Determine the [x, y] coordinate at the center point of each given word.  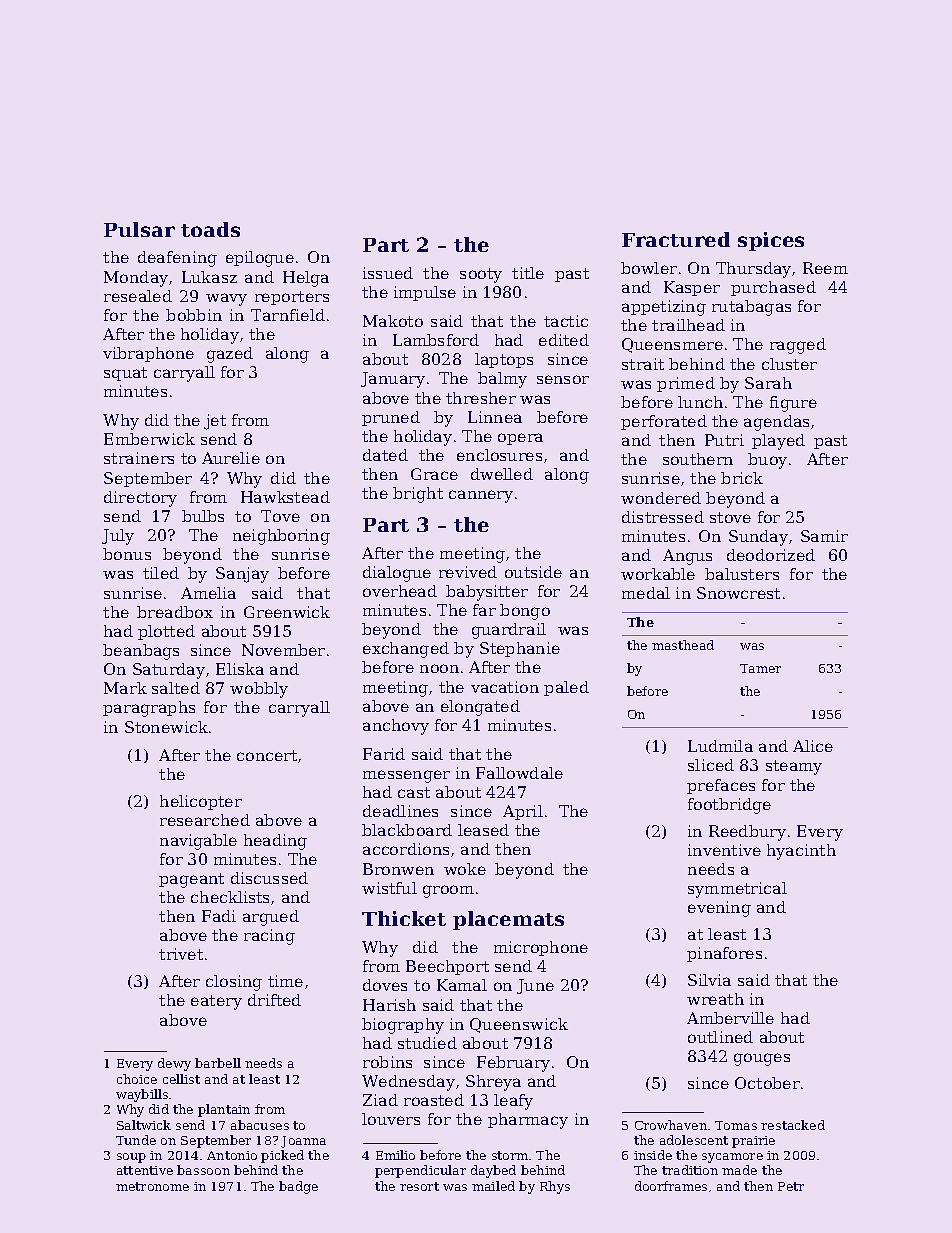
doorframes [671, 1186]
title [528, 273]
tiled [161, 573]
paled [566, 688]
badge [298, 1187]
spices [771, 241]
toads [210, 229]
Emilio [395, 1155]
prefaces [721, 786]
